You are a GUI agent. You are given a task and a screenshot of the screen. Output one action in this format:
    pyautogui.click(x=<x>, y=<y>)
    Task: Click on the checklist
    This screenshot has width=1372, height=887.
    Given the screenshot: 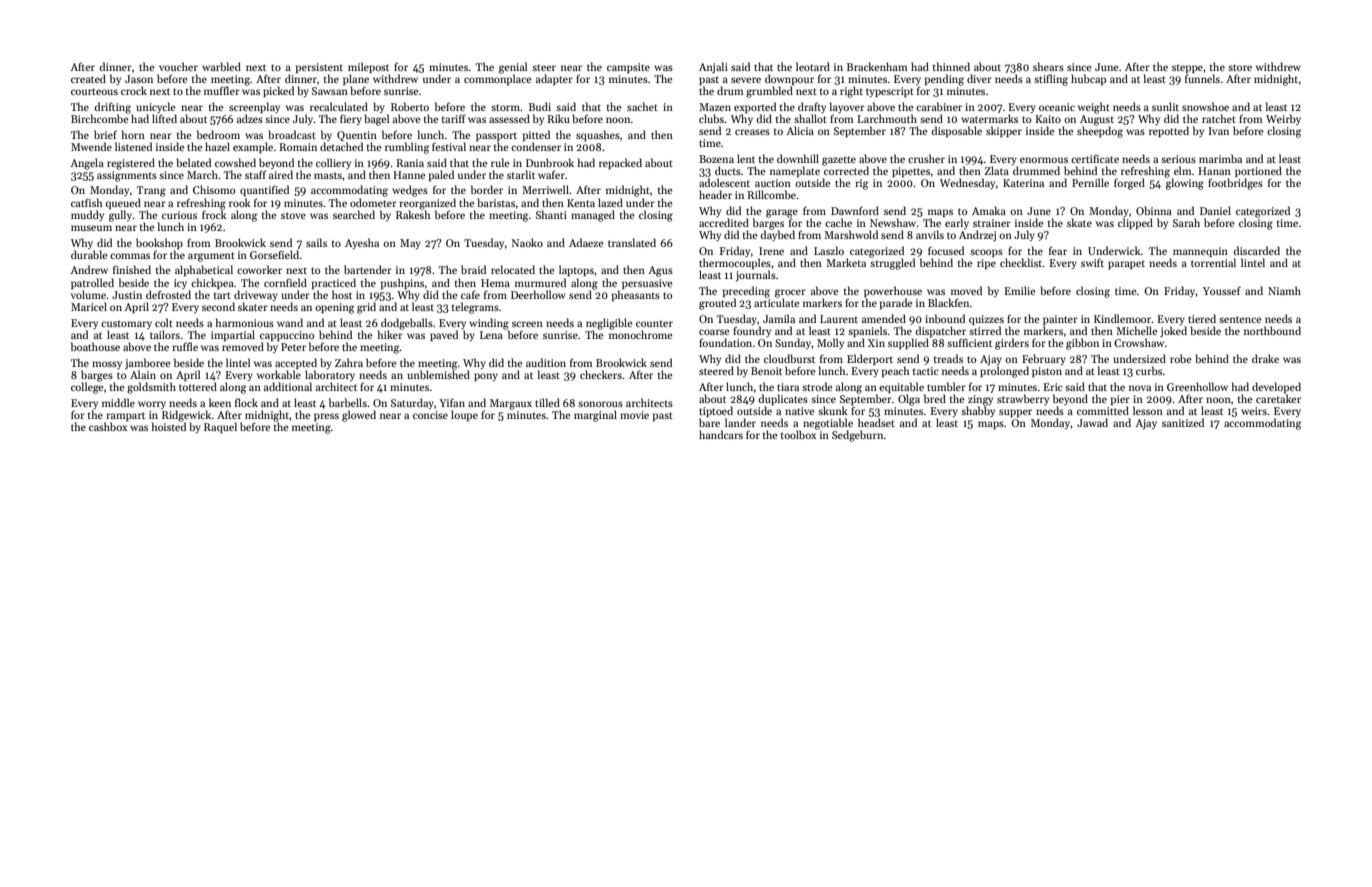 What is the action you would take?
    pyautogui.click(x=1021, y=262)
